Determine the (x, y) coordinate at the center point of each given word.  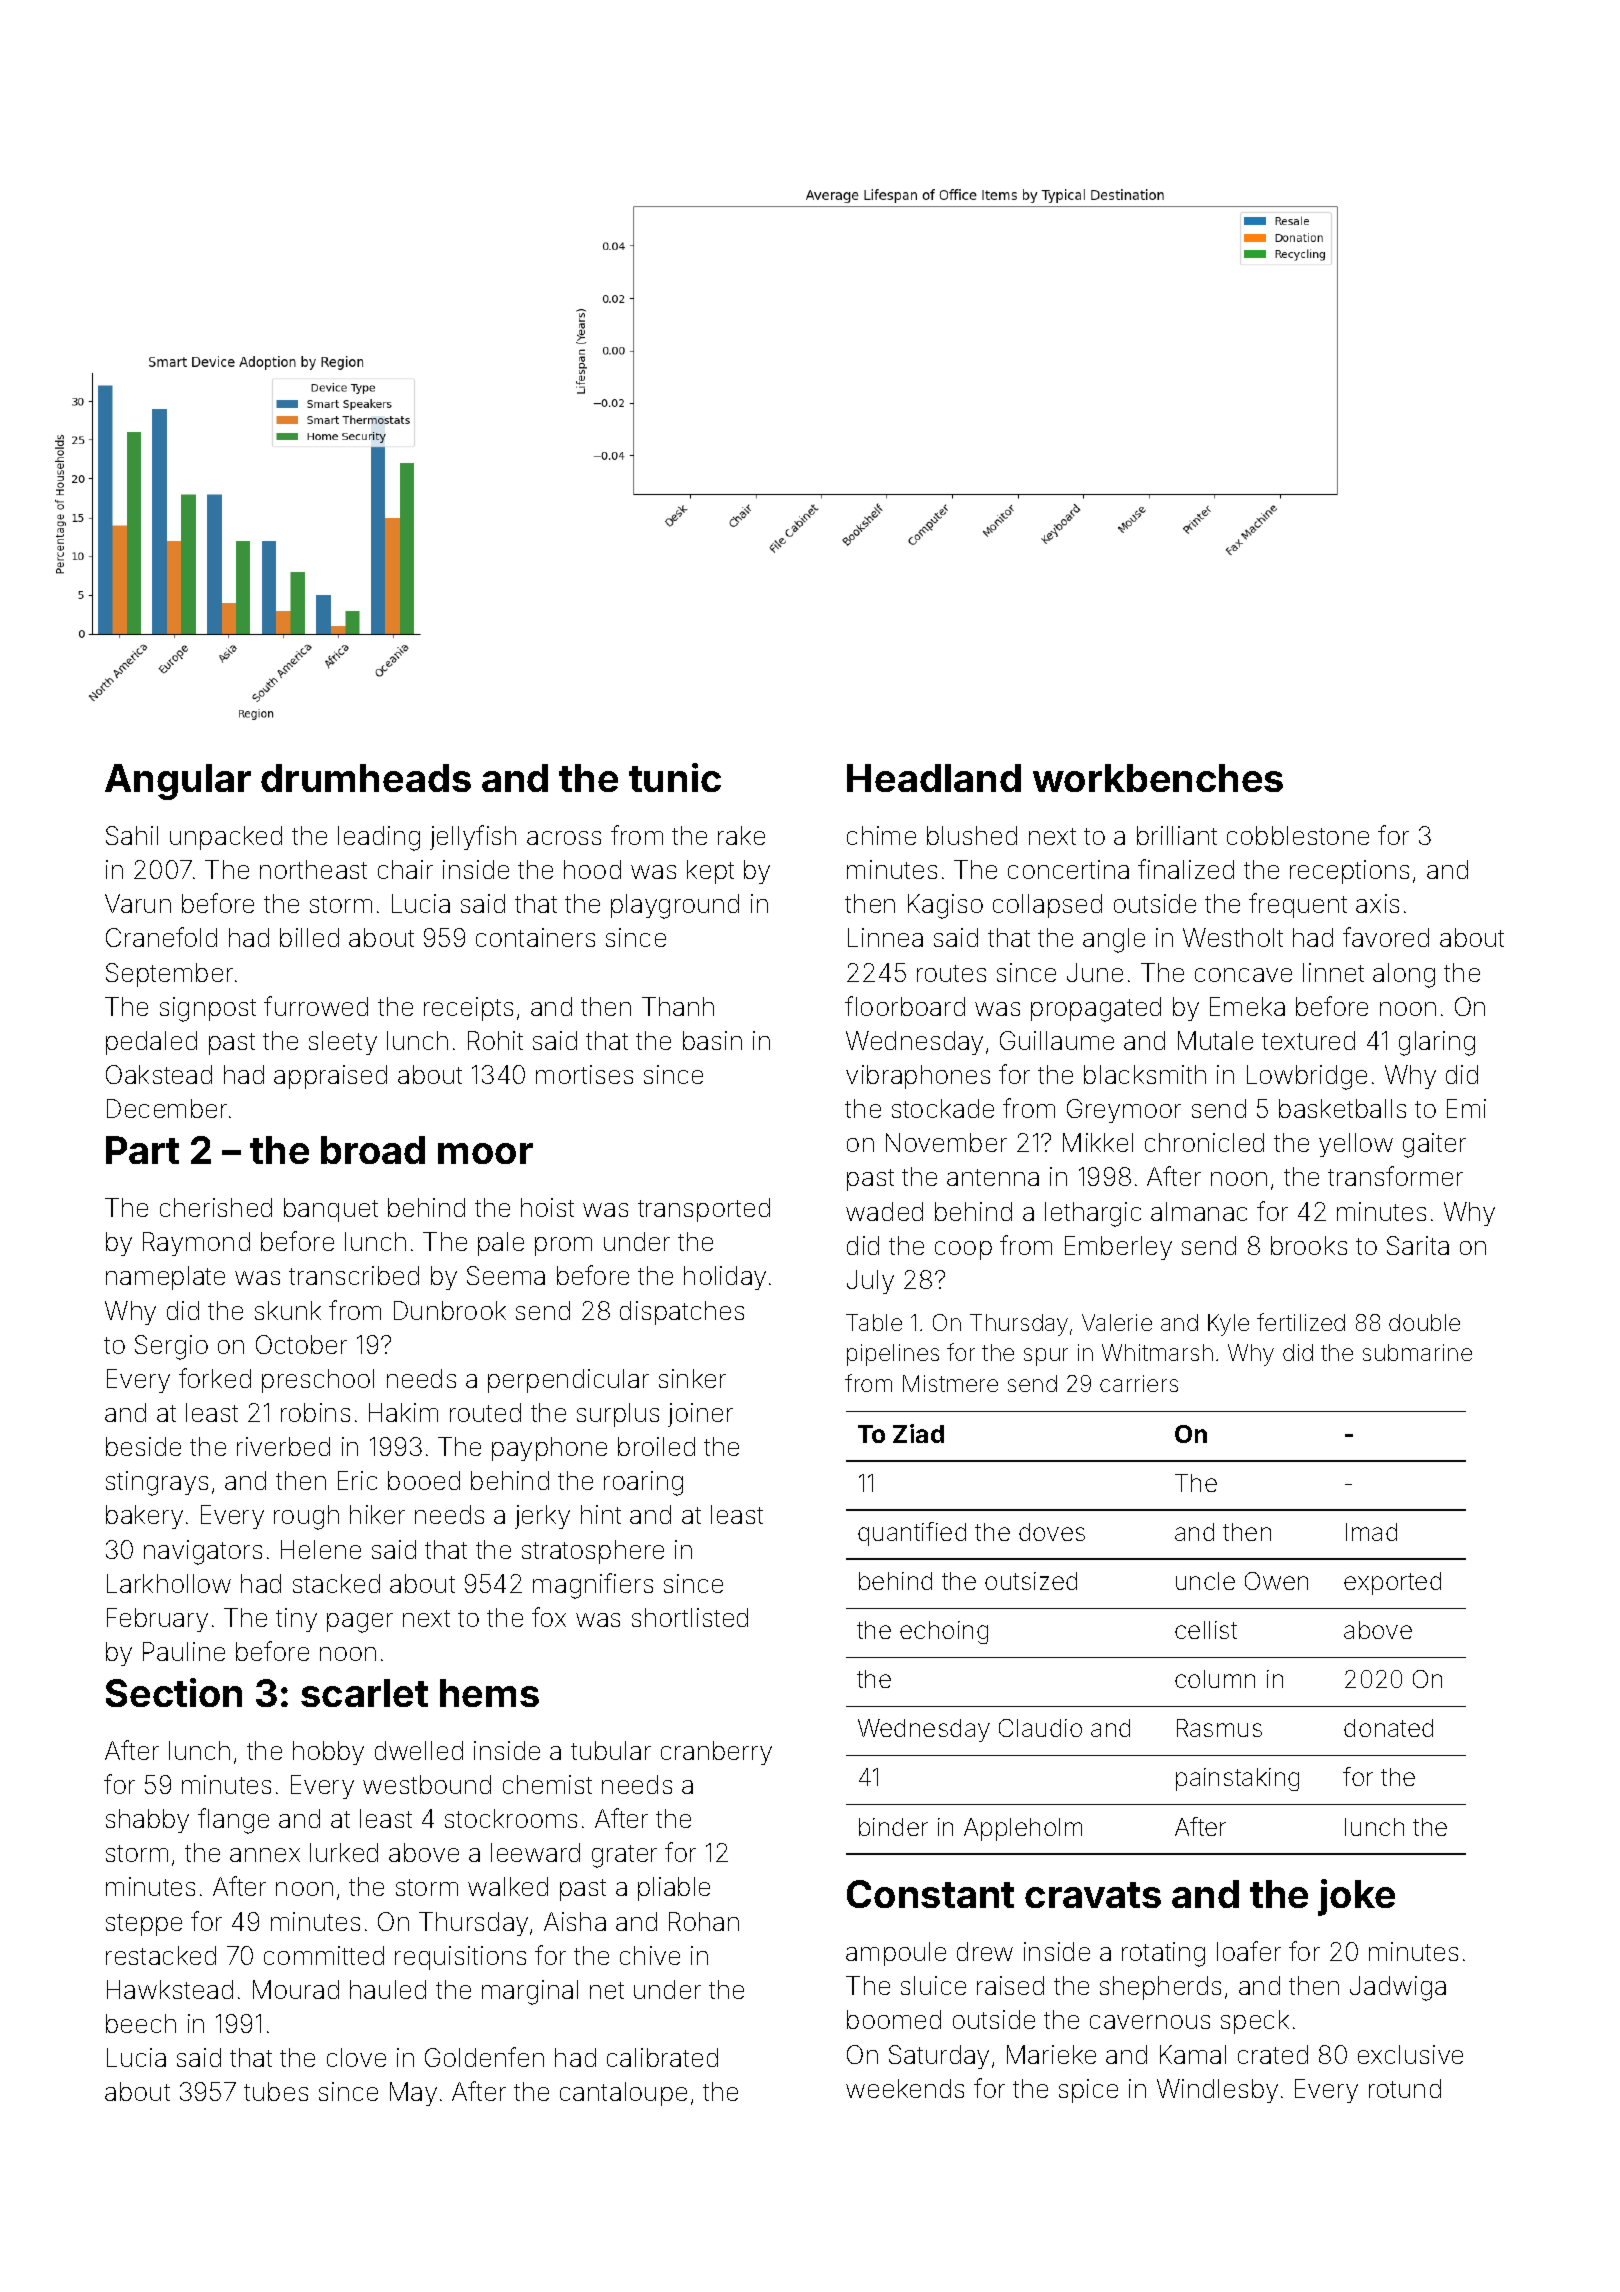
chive (650, 1955)
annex (265, 1855)
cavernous (1150, 2022)
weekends (905, 2088)
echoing (944, 1632)
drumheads (366, 778)
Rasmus (1219, 1728)
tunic (675, 777)
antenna (993, 1177)
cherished (216, 1207)
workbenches (1158, 778)
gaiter (1434, 1145)
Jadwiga (1398, 1988)
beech (141, 2023)
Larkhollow (169, 1583)
